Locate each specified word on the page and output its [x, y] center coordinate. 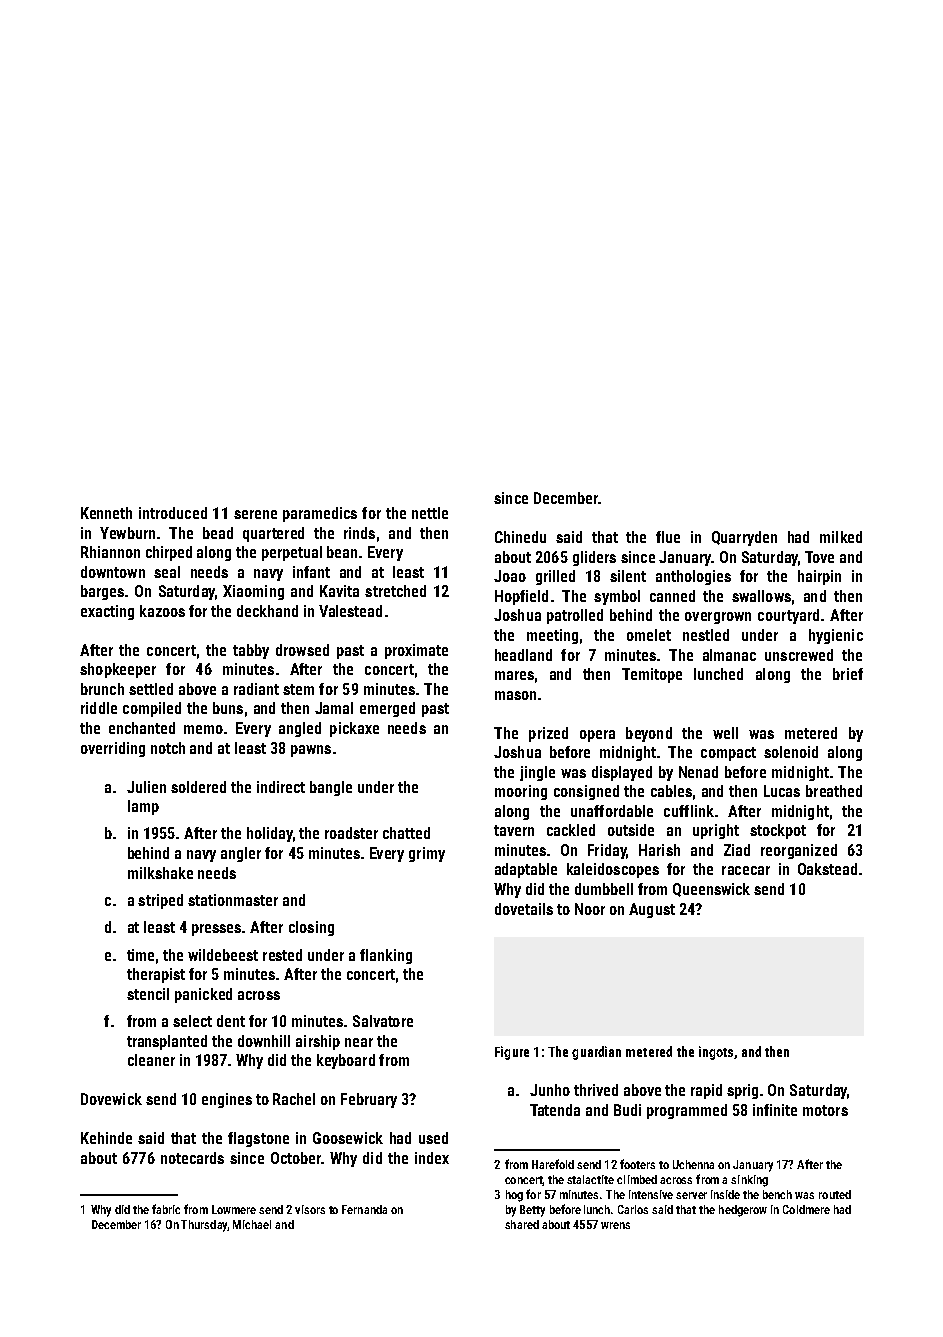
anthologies [693, 577]
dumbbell [604, 889]
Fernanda [364, 1209]
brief [848, 674]
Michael [252, 1224]
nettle [430, 513]
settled [151, 689]
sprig [742, 1091]
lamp [143, 807]
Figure [512, 1053]
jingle [537, 773]
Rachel [294, 1099]
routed [835, 1194]
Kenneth [106, 513]
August [652, 910]
